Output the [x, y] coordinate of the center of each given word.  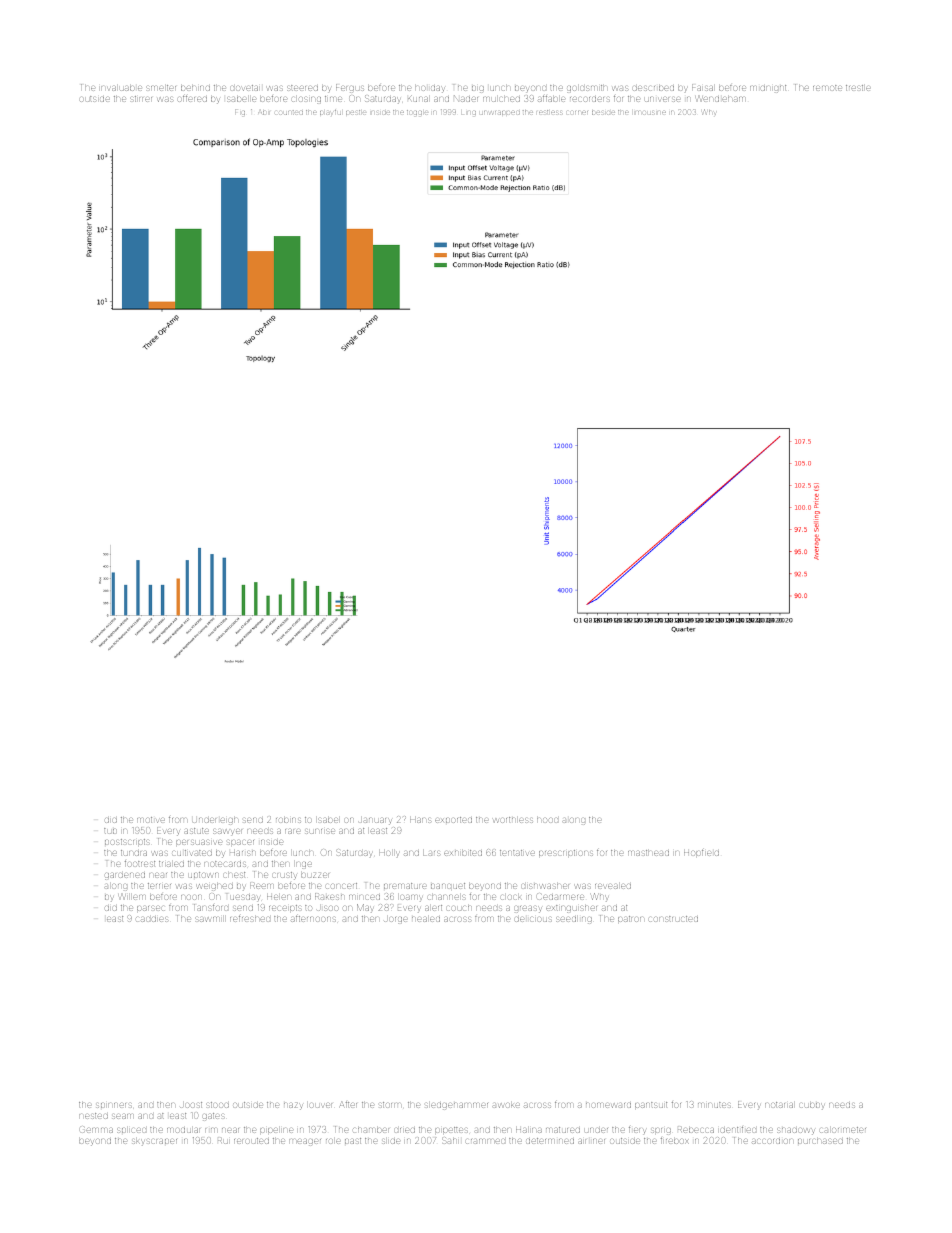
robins [288, 820]
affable [551, 98]
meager [305, 1142]
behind [195, 88]
